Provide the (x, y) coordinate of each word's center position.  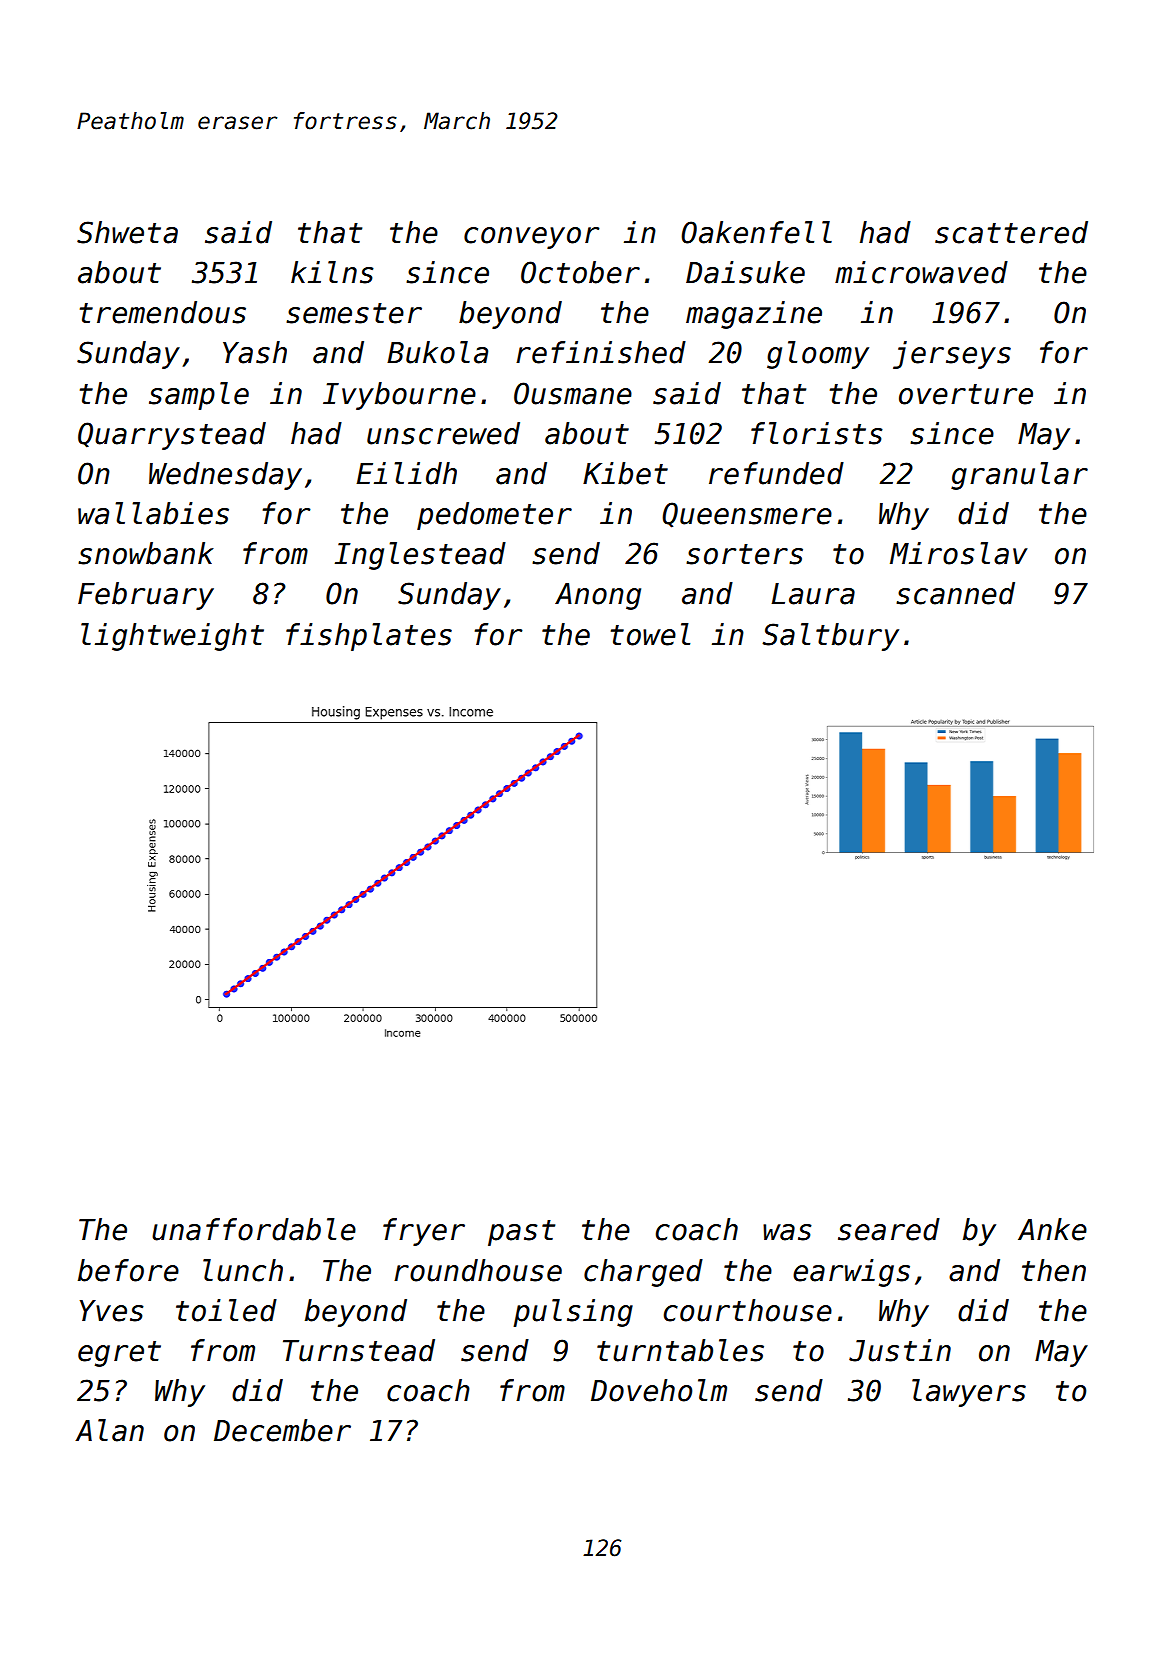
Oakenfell (756, 232)
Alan (109, 1430)
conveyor (531, 238)
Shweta (127, 232)
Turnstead (359, 1350)
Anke (1052, 1229)
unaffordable (254, 1229)
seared (889, 1229)
